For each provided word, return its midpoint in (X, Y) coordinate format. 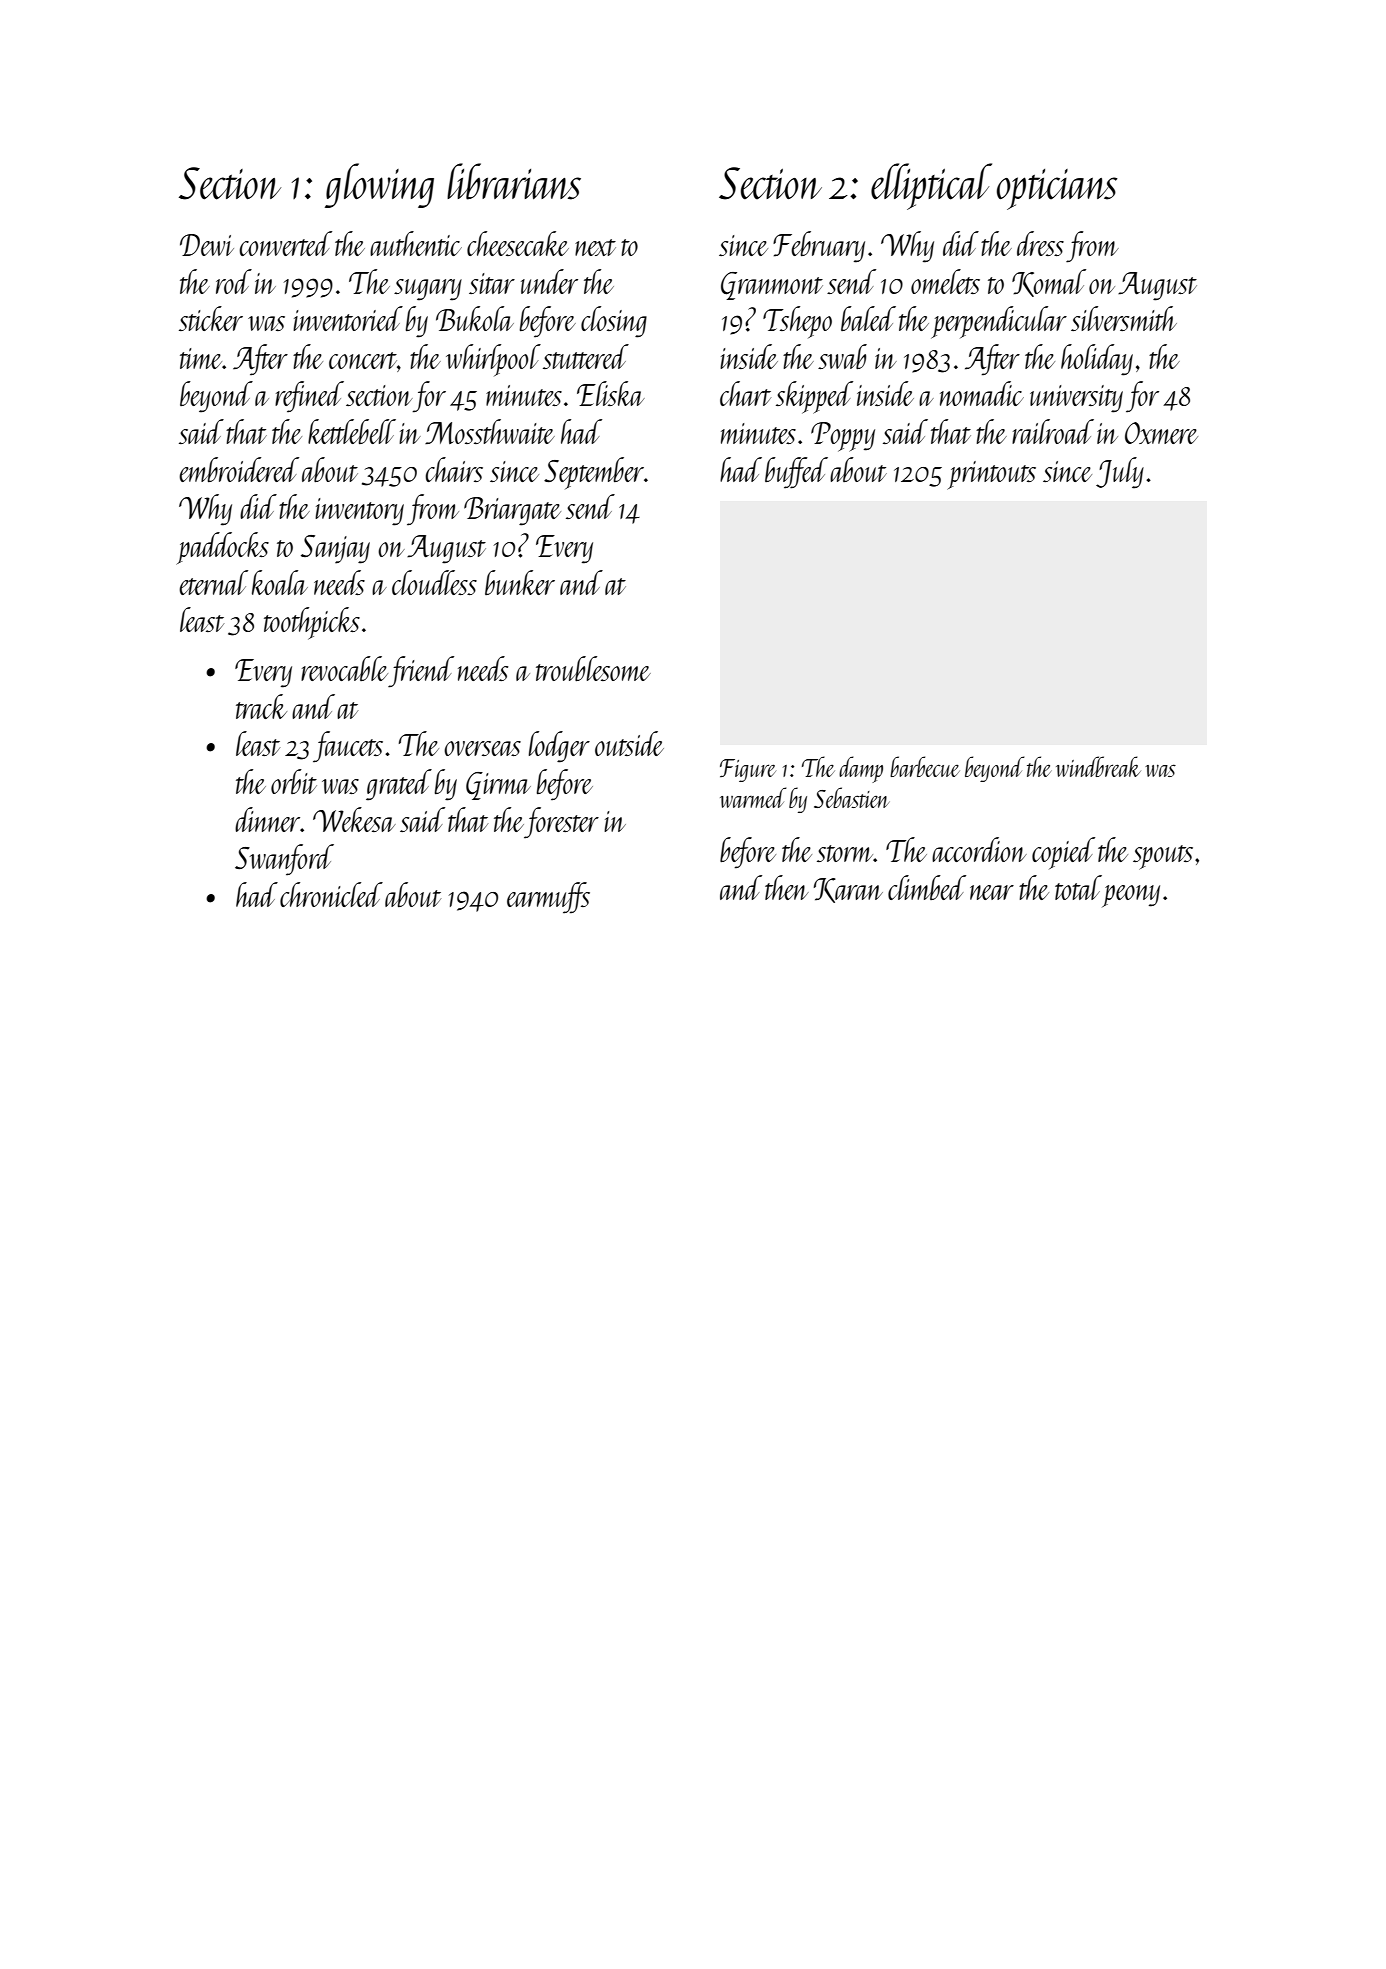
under (549, 281)
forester (561, 823)
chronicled (331, 894)
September (594, 473)
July (1120, 473)
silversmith (1124, 318)
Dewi (207, 245)
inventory (359, 512)
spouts (1163, 857)
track (261, 706)
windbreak (1098, 766)
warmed (753, 797)
